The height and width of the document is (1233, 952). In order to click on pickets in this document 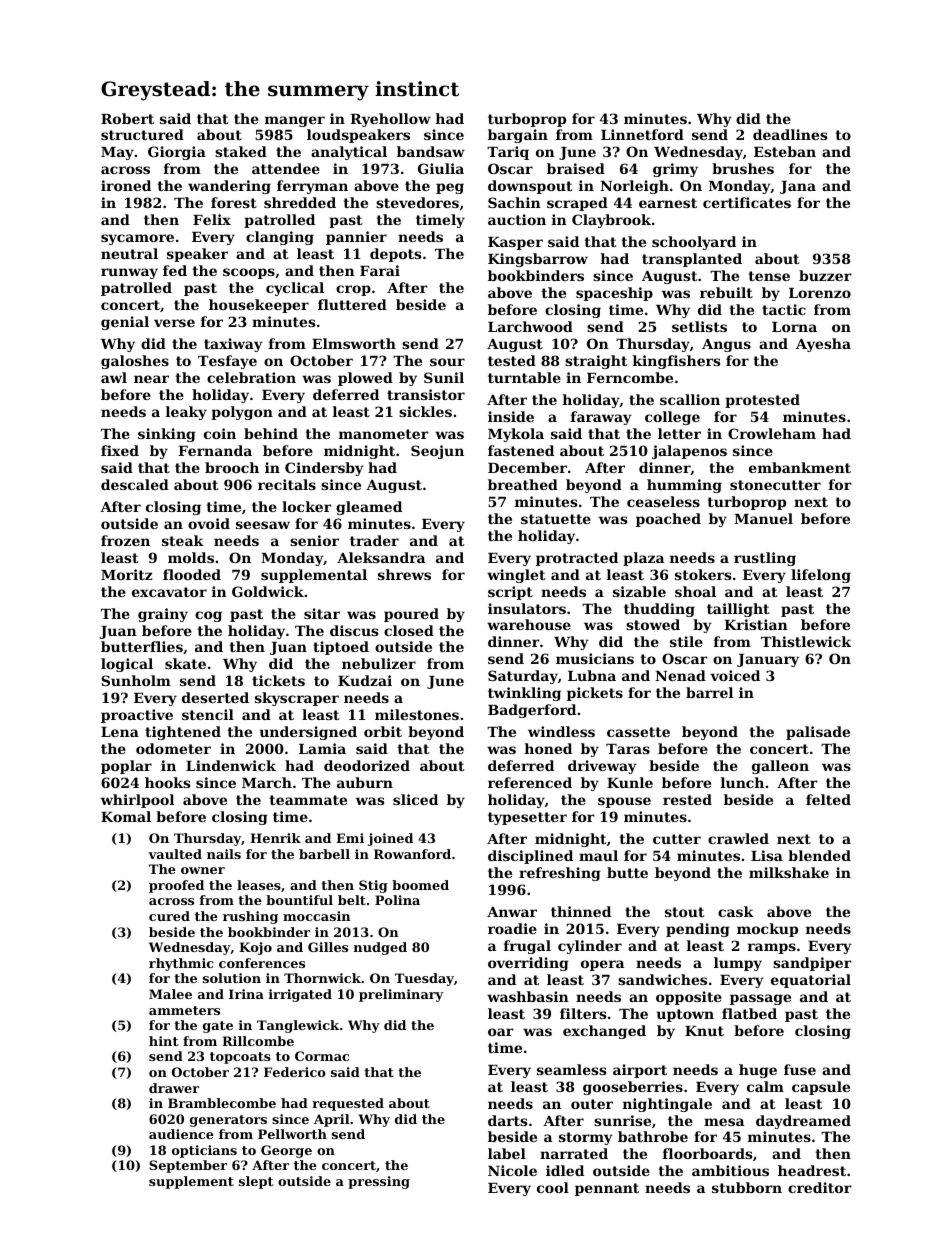, I will do `click(595, 694)`.
